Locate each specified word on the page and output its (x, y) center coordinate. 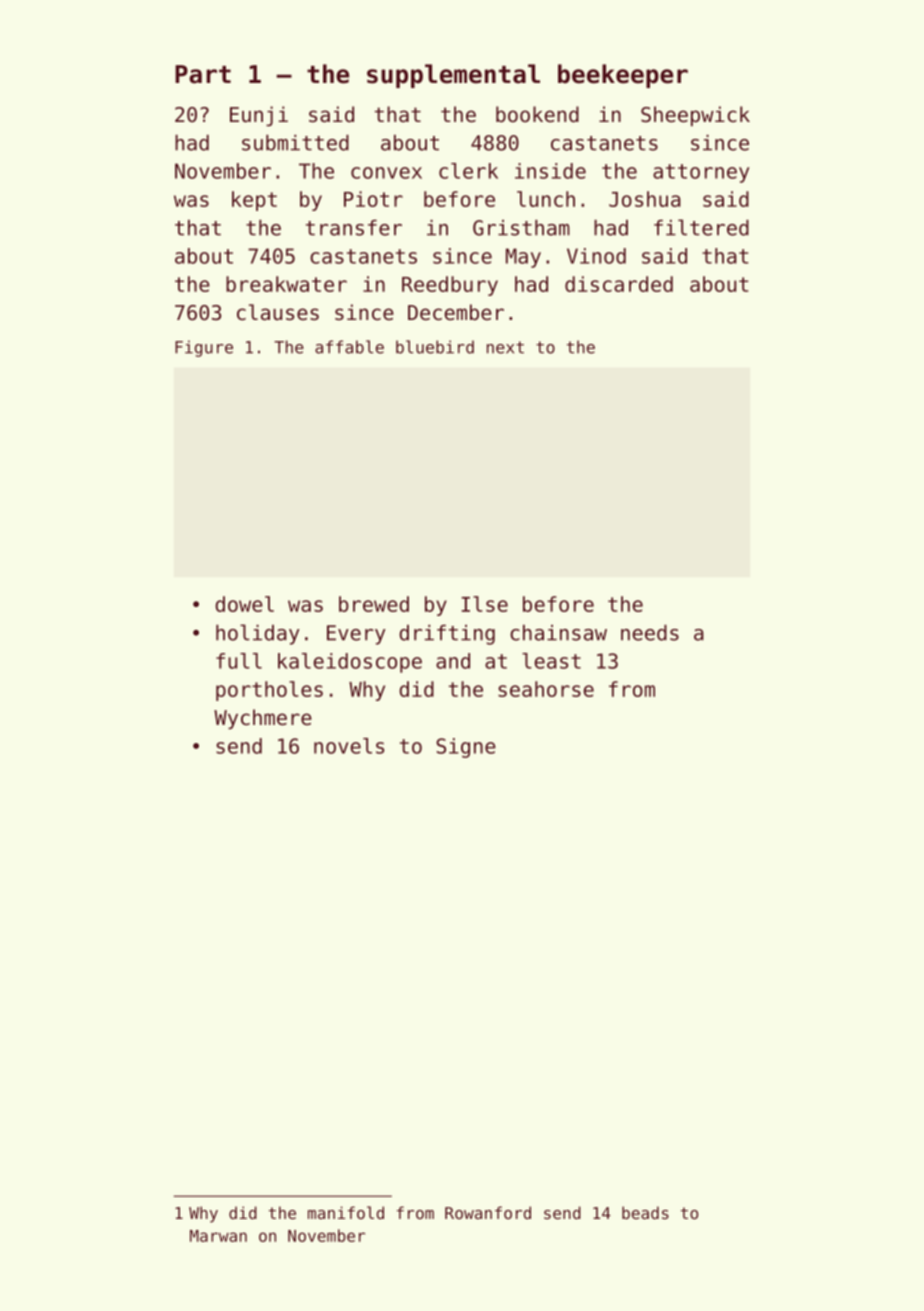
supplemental (453, 76)
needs (650, 633)
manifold (346, 1212)
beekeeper (623, 76)
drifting (447, 635)
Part (203, 74)
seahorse (546, 689)
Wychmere (263, 719)
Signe (466, 748)
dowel (244, 604)
